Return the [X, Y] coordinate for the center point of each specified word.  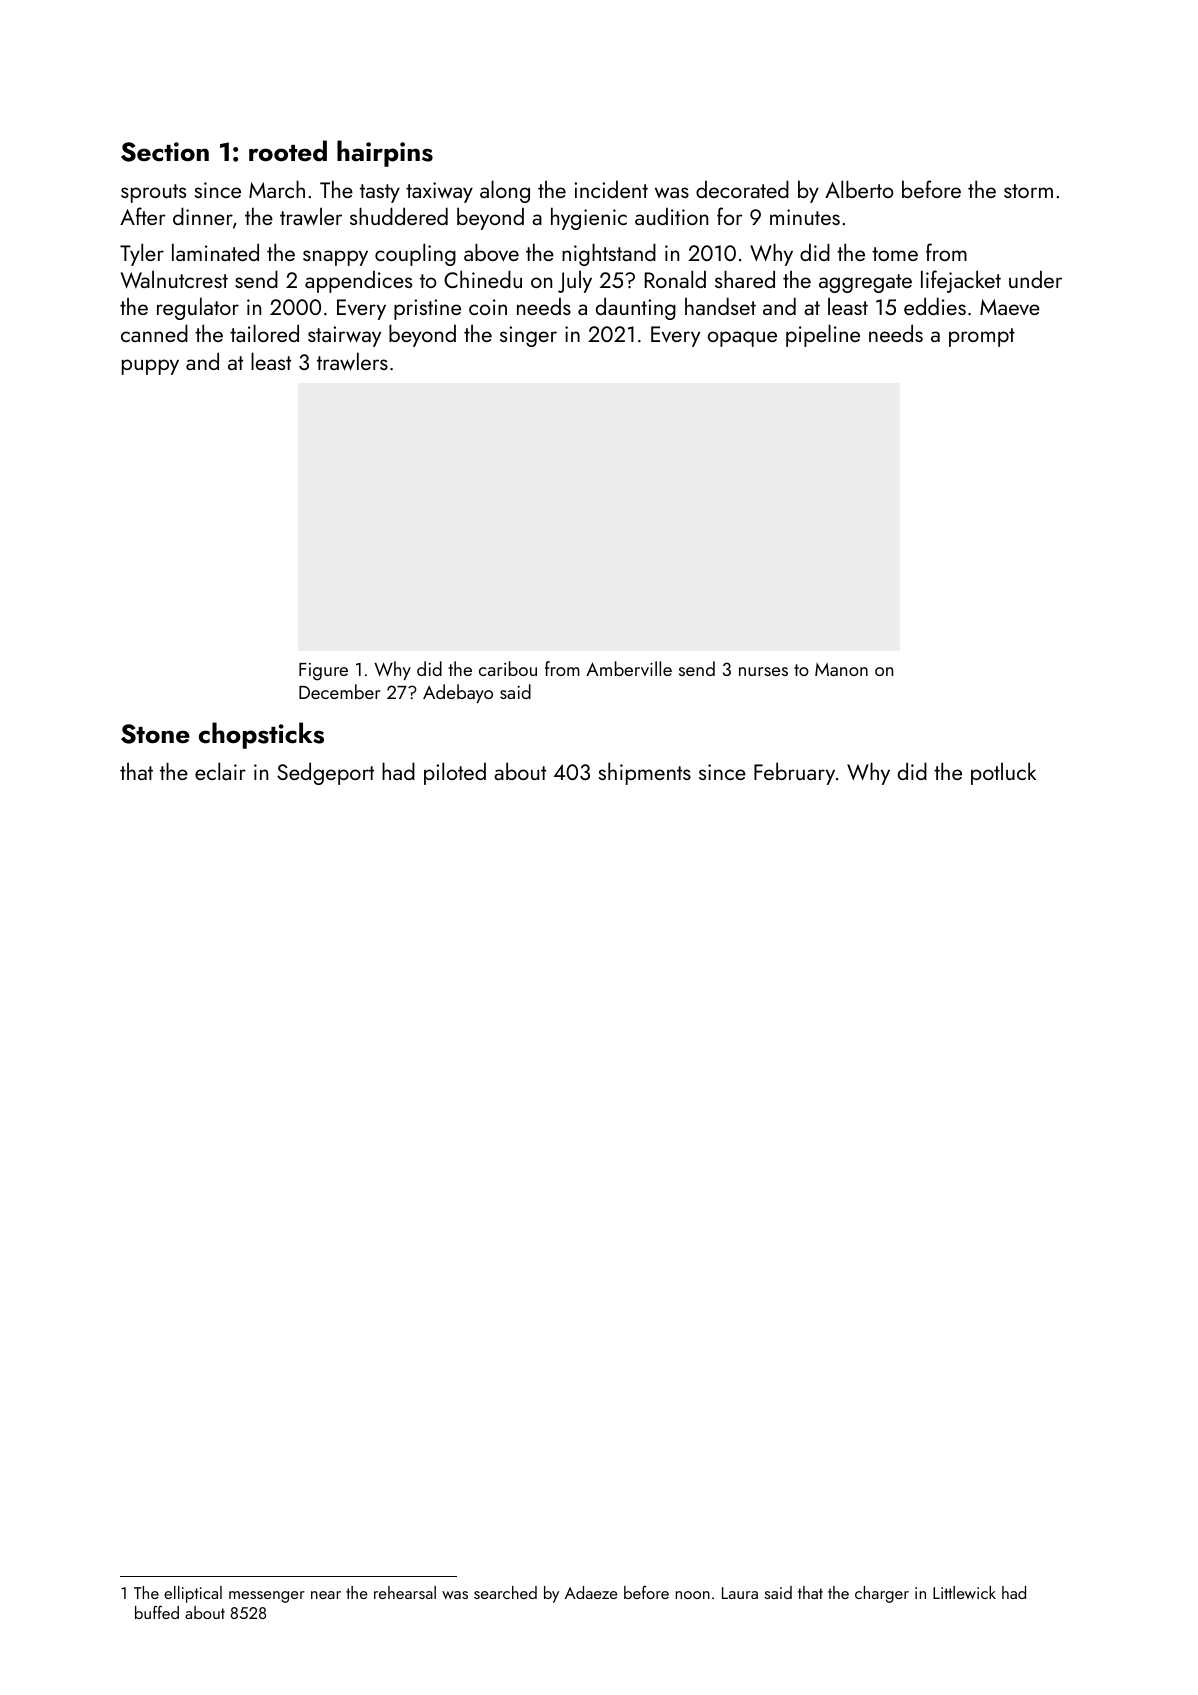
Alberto [859, 189]
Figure [323, 672]
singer [528, 336]
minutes [805, 217]
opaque [742, 339]
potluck [1003, 773]
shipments [645, 773]
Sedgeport [325, 773]
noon [693, 1595]
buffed [157, 1612]
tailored [264, 333]
